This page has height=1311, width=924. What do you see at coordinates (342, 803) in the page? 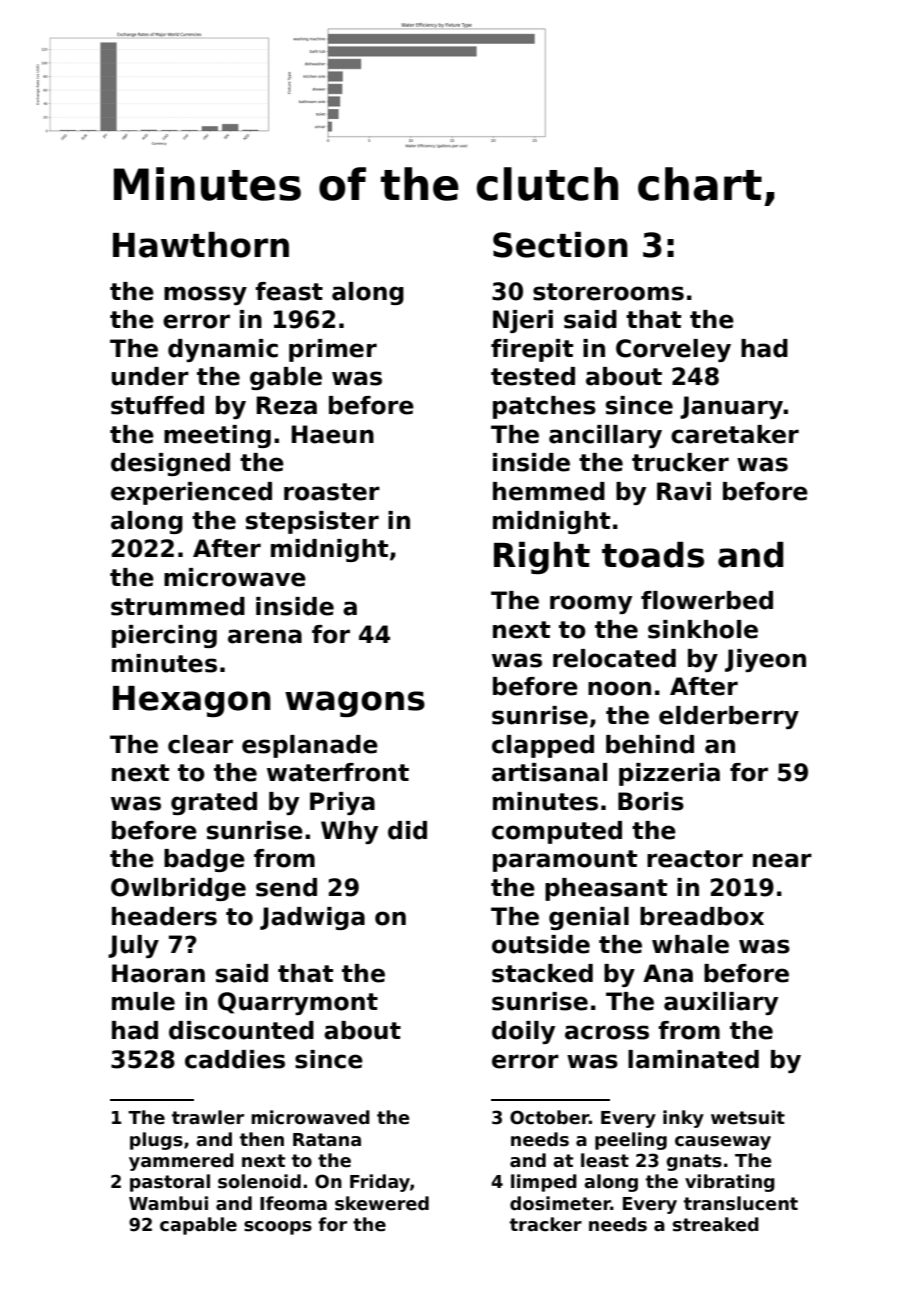
I see `Priya` at bounding box center [342, 803].
